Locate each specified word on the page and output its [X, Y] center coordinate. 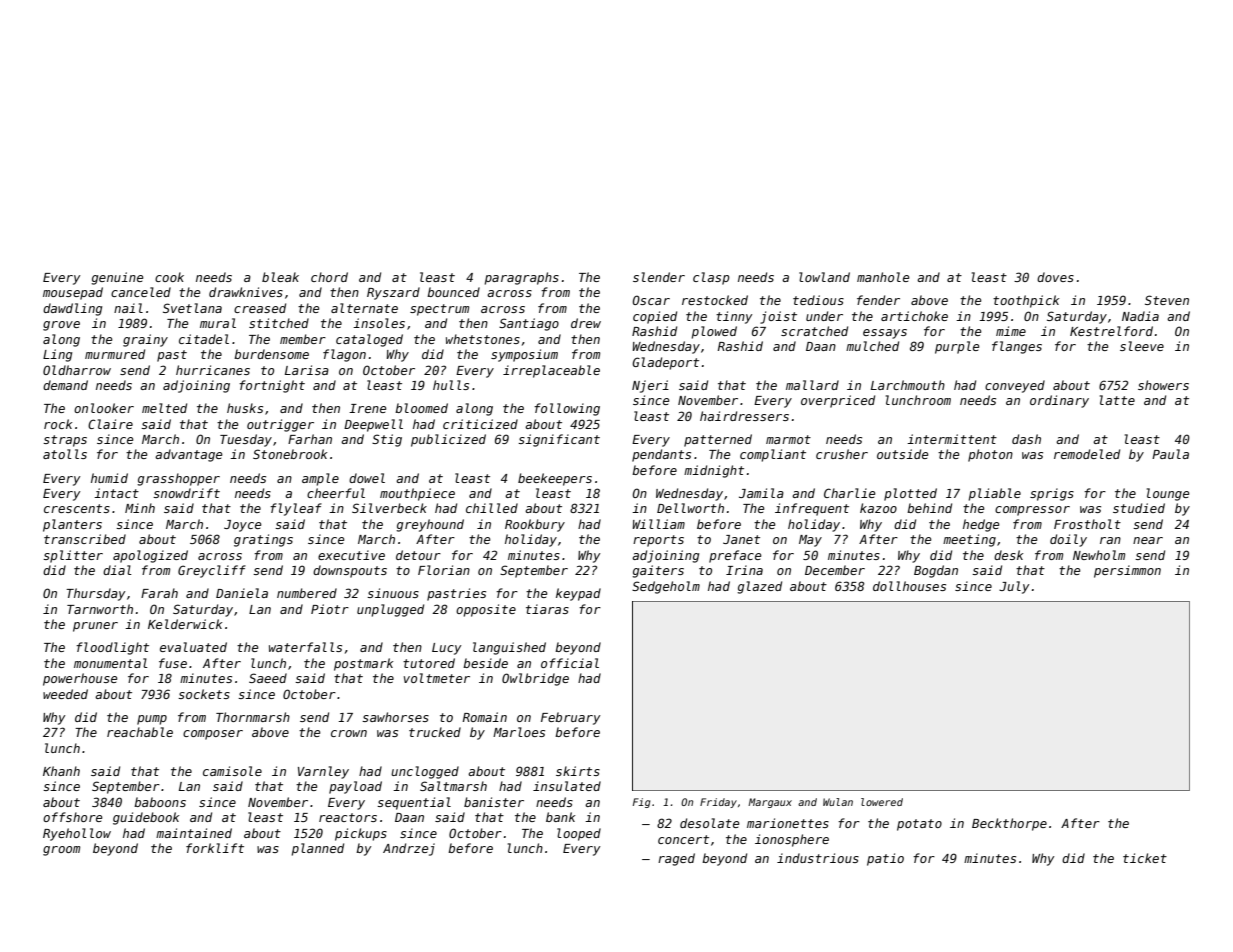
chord [329, 277]
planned [318, 849]
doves [1055, 277]
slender [659, 277]
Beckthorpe [1009, 824]
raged [676, 859]
